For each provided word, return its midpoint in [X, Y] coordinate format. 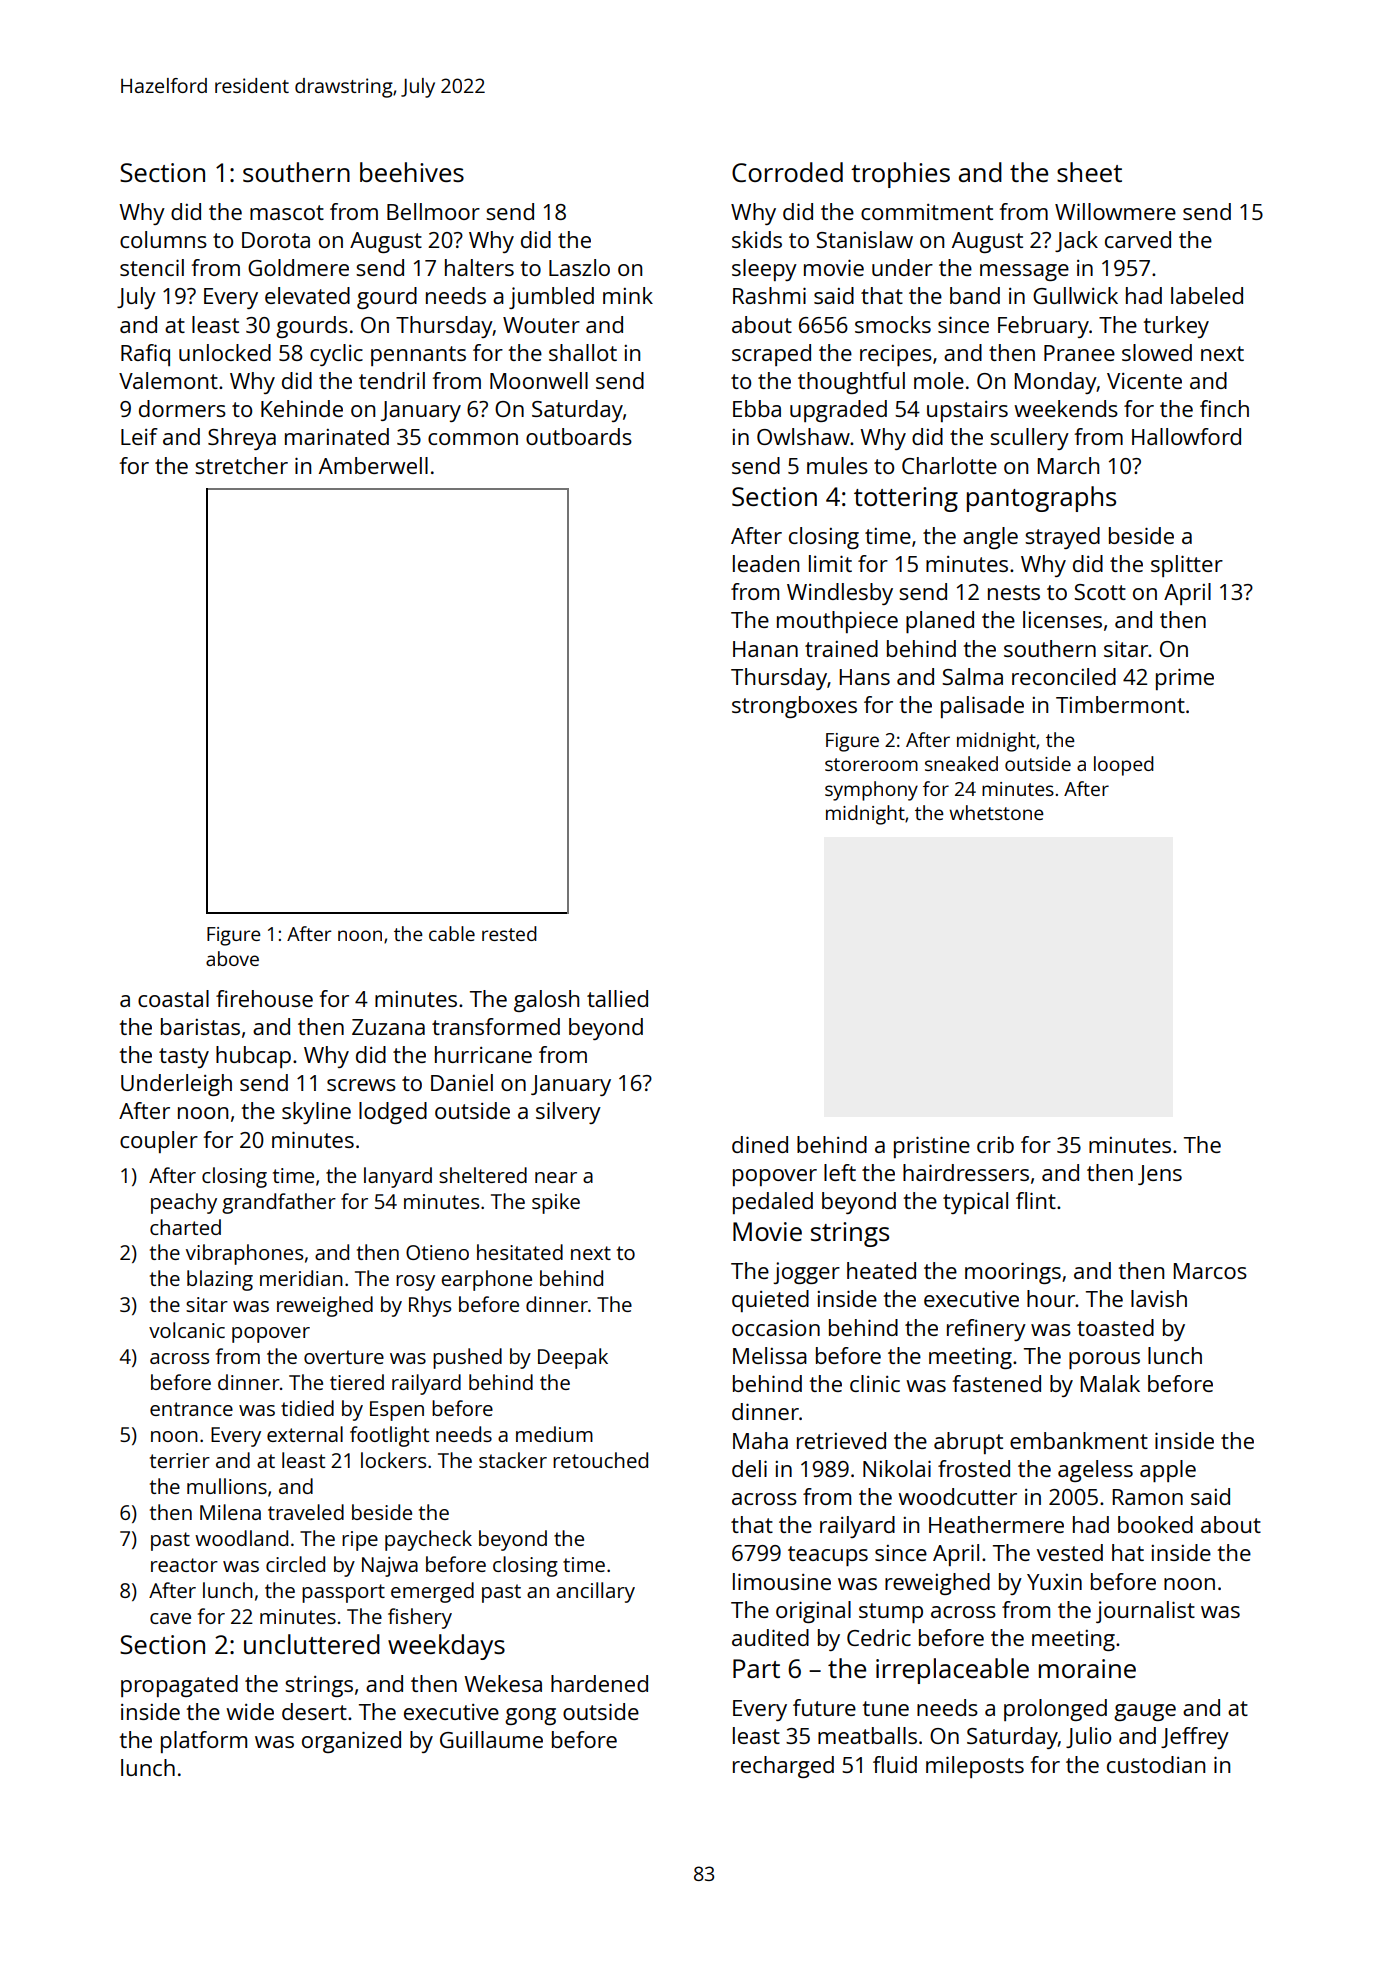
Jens [1160, 1175]
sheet [1089, 172]
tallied [617, 998]
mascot [287, 212]
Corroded [787, 172]
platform [204, 1742]
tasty [184, 1058]
